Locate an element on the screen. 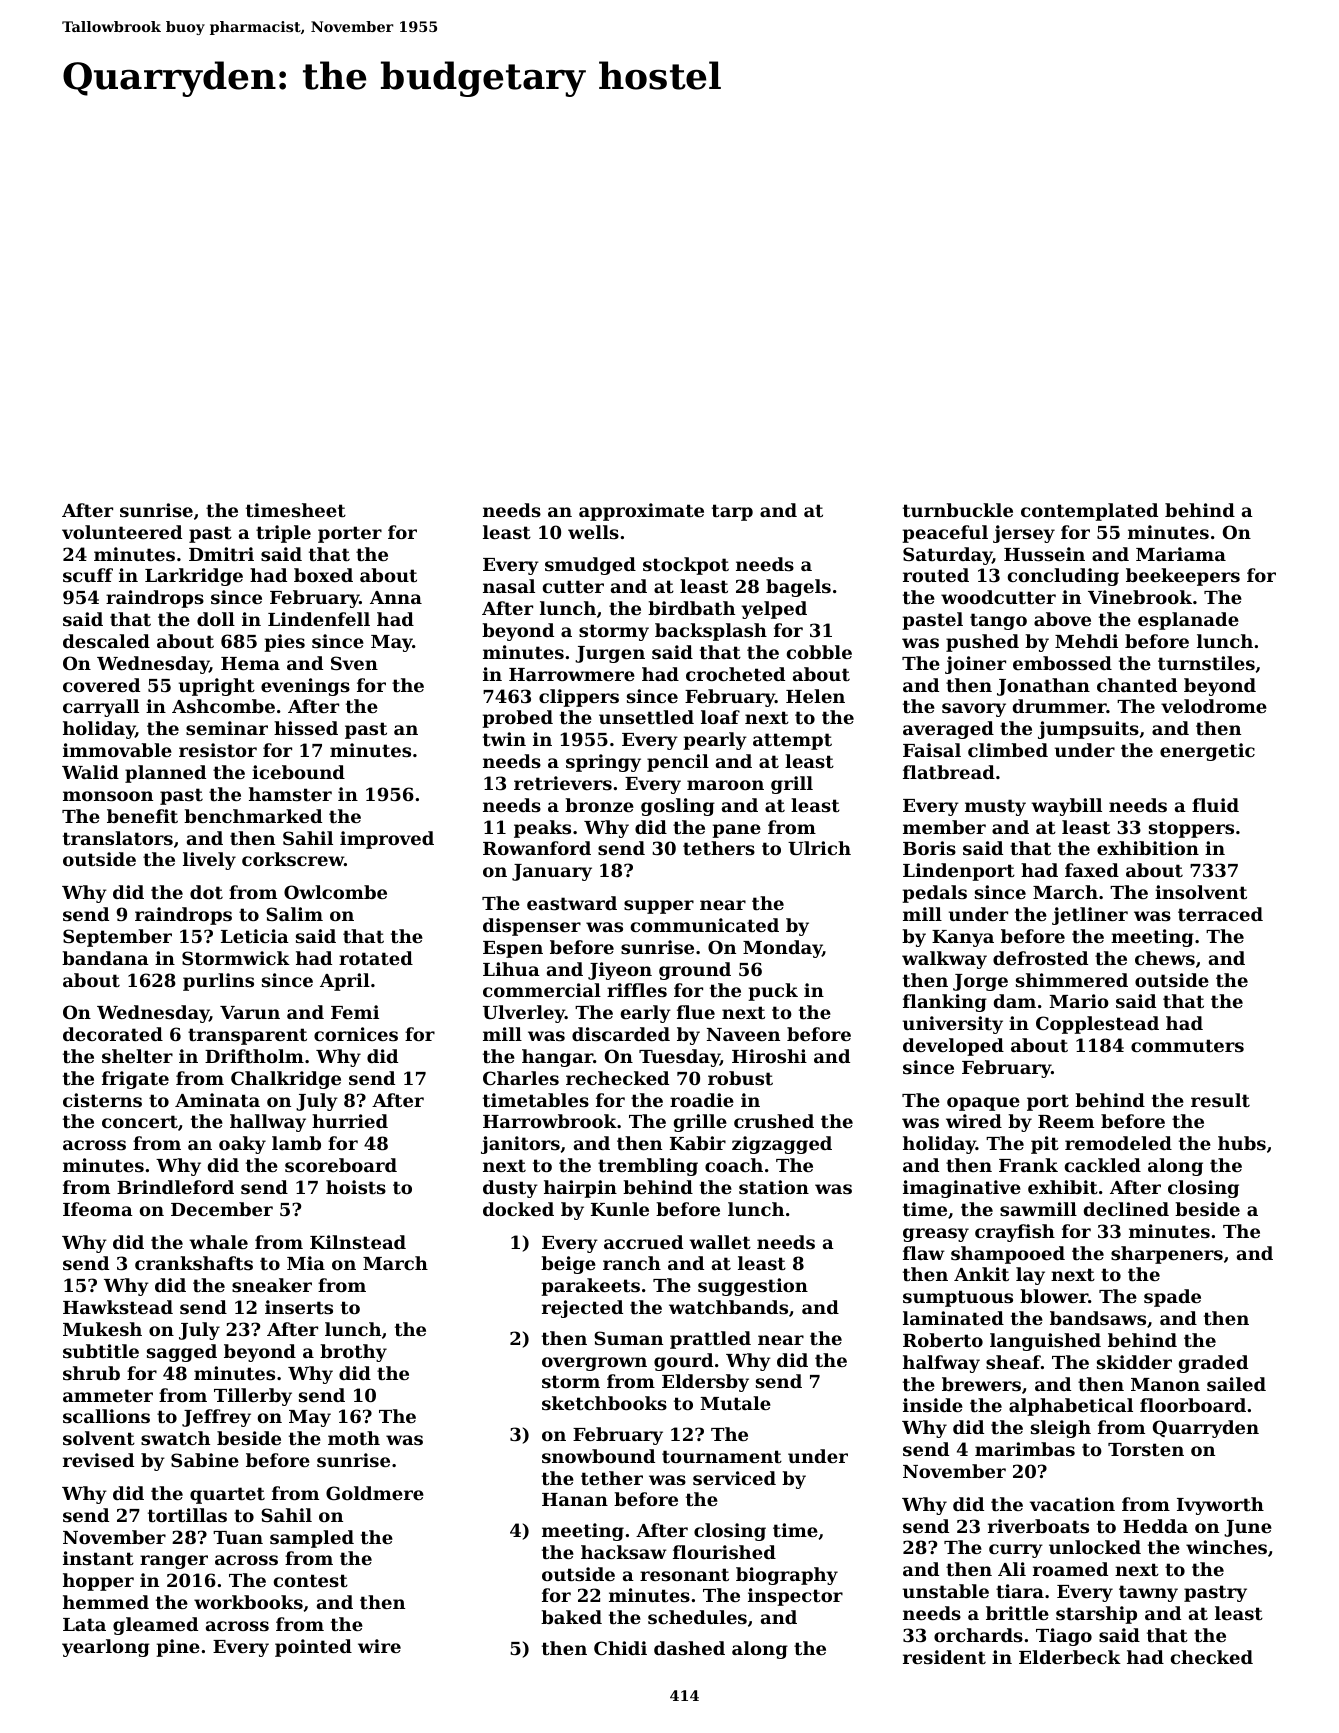  Elderbeck is located at coordinates (1070, 1657).
